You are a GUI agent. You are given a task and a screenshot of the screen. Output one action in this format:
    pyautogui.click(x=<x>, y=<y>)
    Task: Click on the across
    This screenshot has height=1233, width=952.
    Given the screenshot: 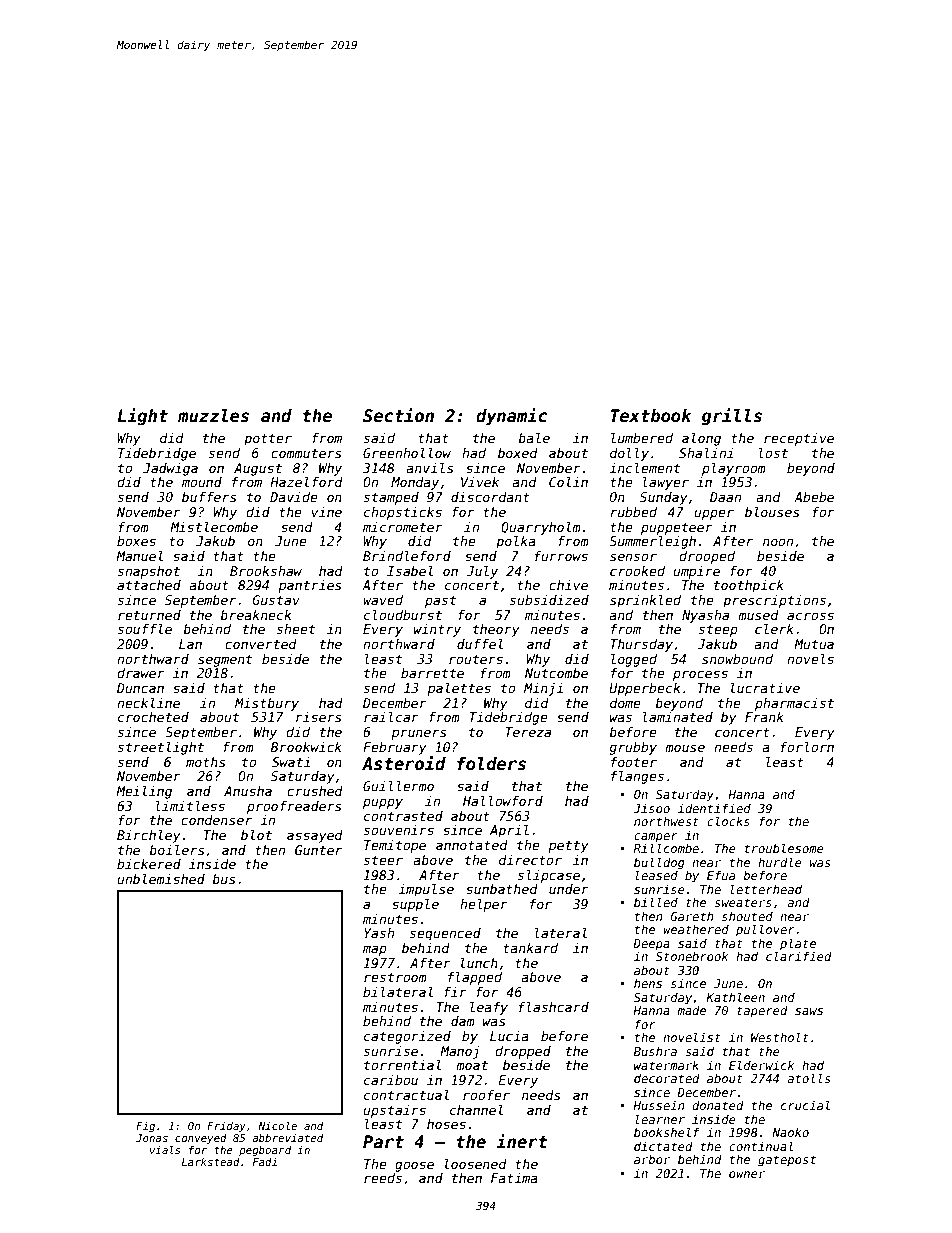 What is the action you would take?
    pyautogui.click(x=810, y=616)
